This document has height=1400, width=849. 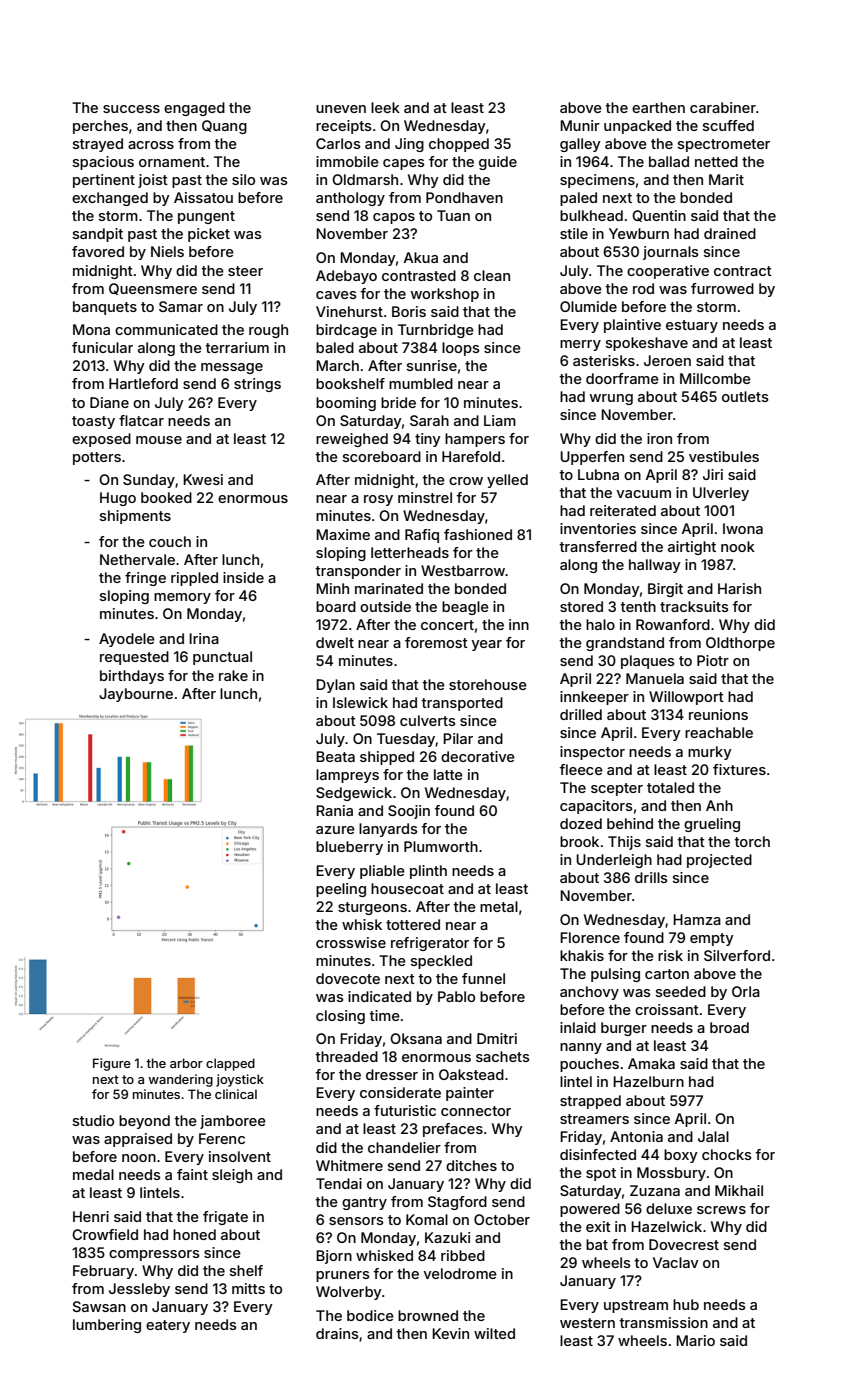 What do you see at coordinates (112, 1064) in the document?
I see `Figure` at bounding box center [112, 1064].
